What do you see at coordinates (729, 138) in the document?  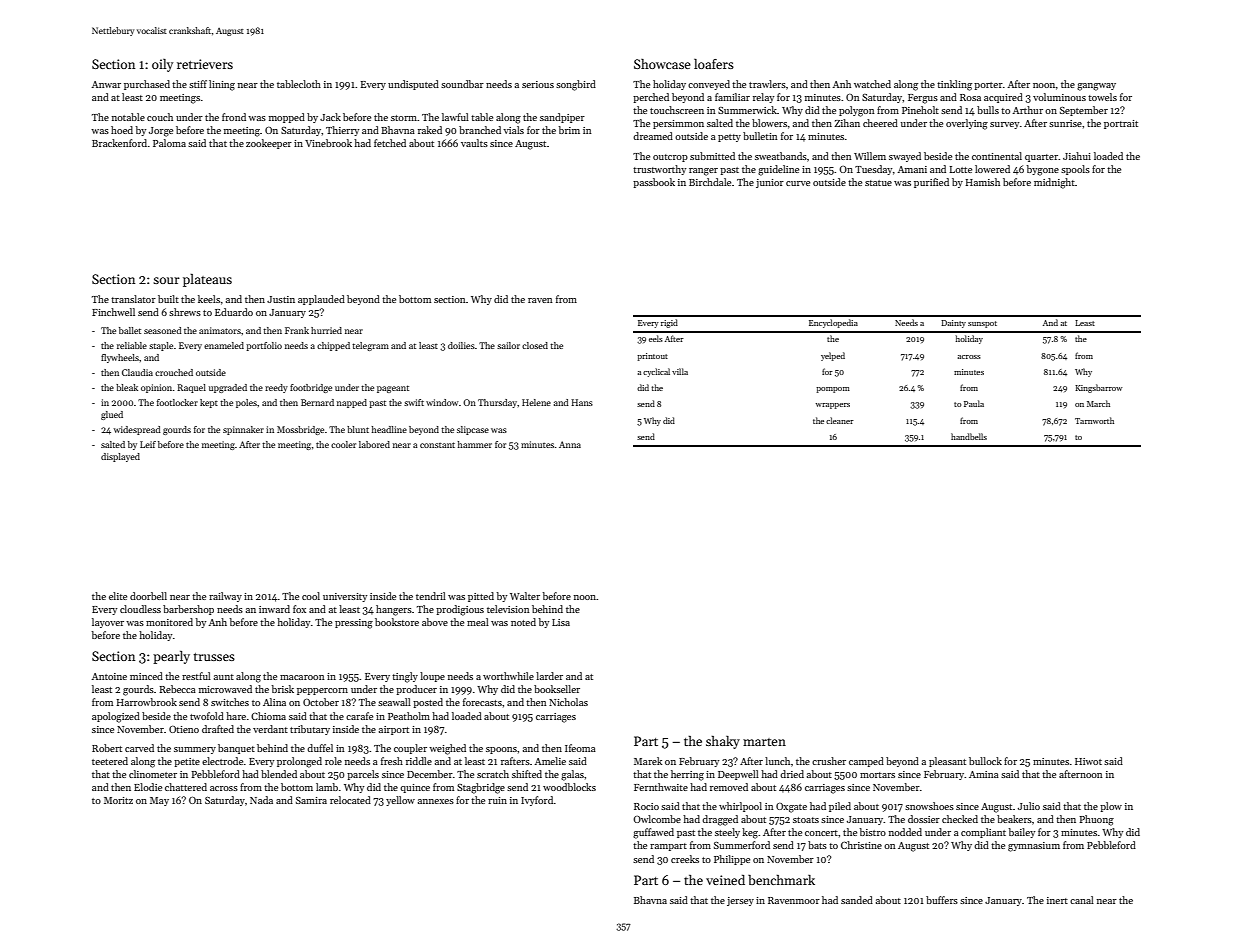 I see `petty` at bounding box center [729, 138].
